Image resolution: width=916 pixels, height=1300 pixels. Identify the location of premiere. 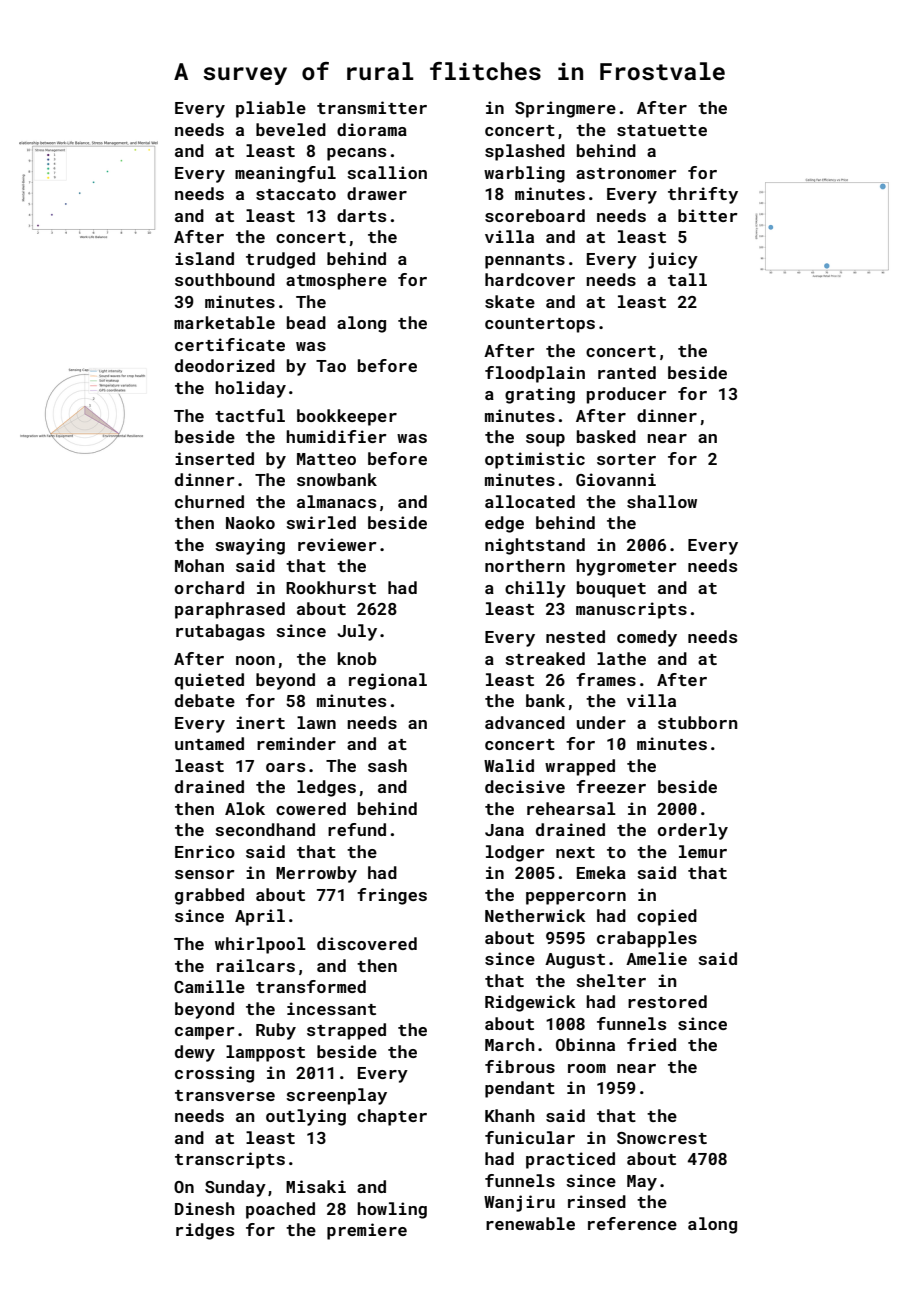
(367, 1231).
